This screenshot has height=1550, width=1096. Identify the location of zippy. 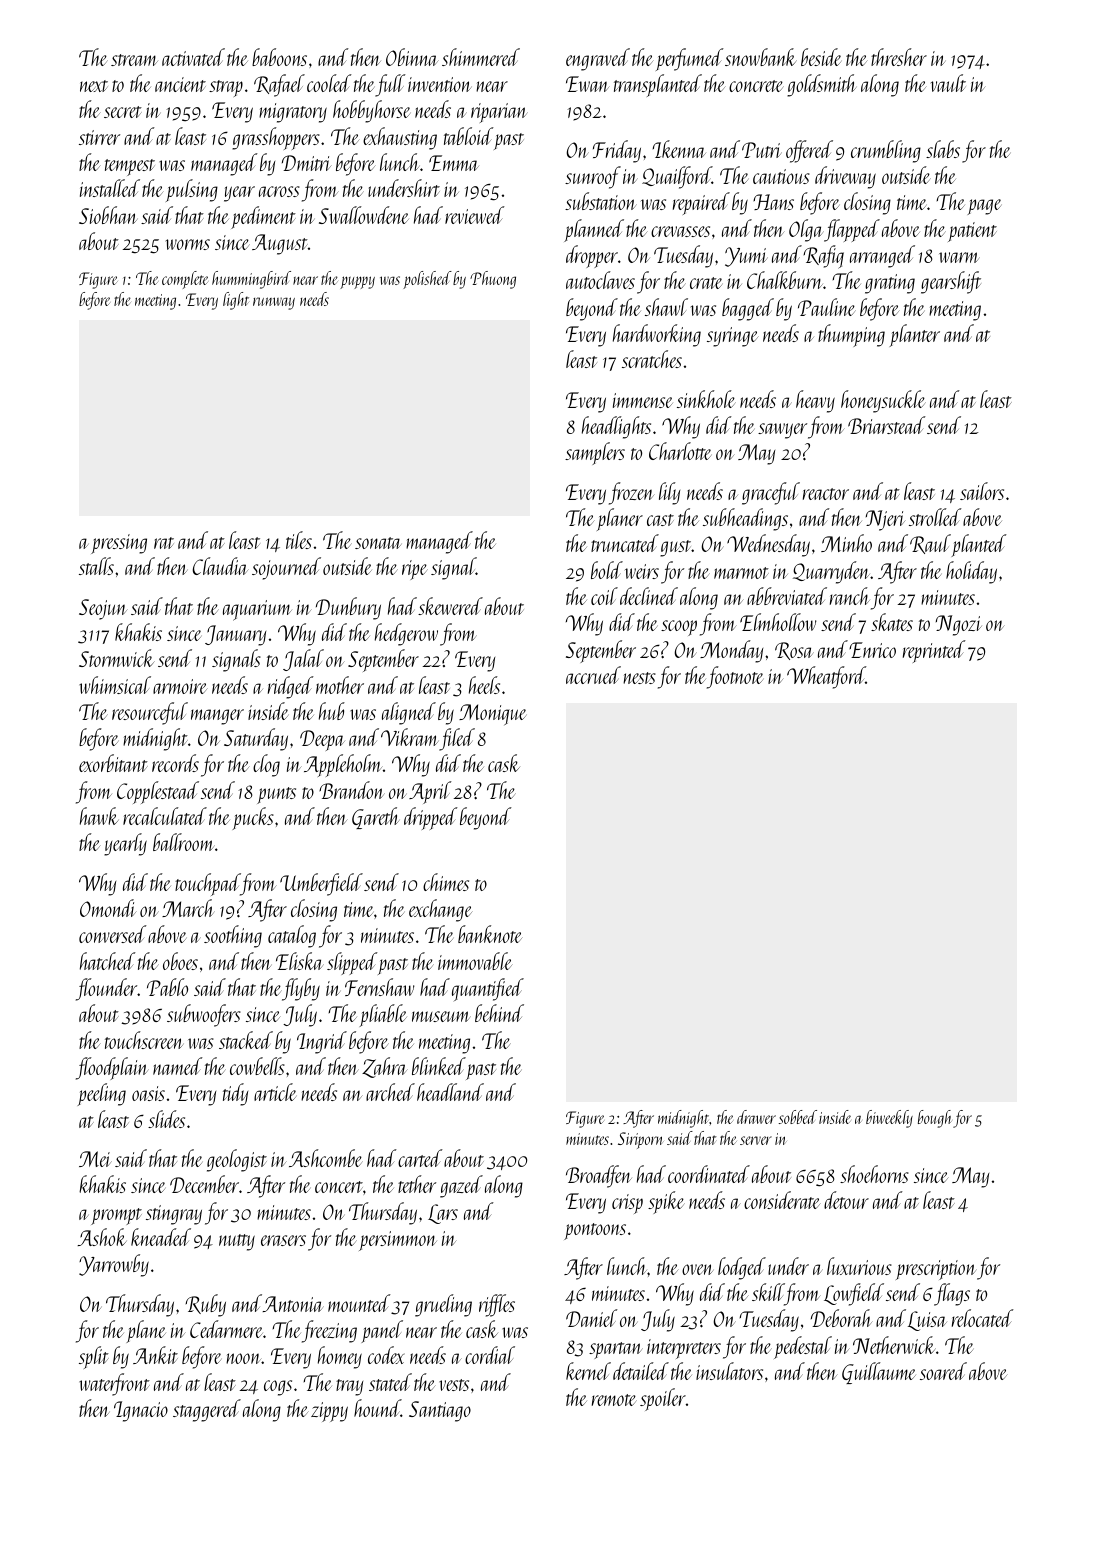
(329, 1412).
